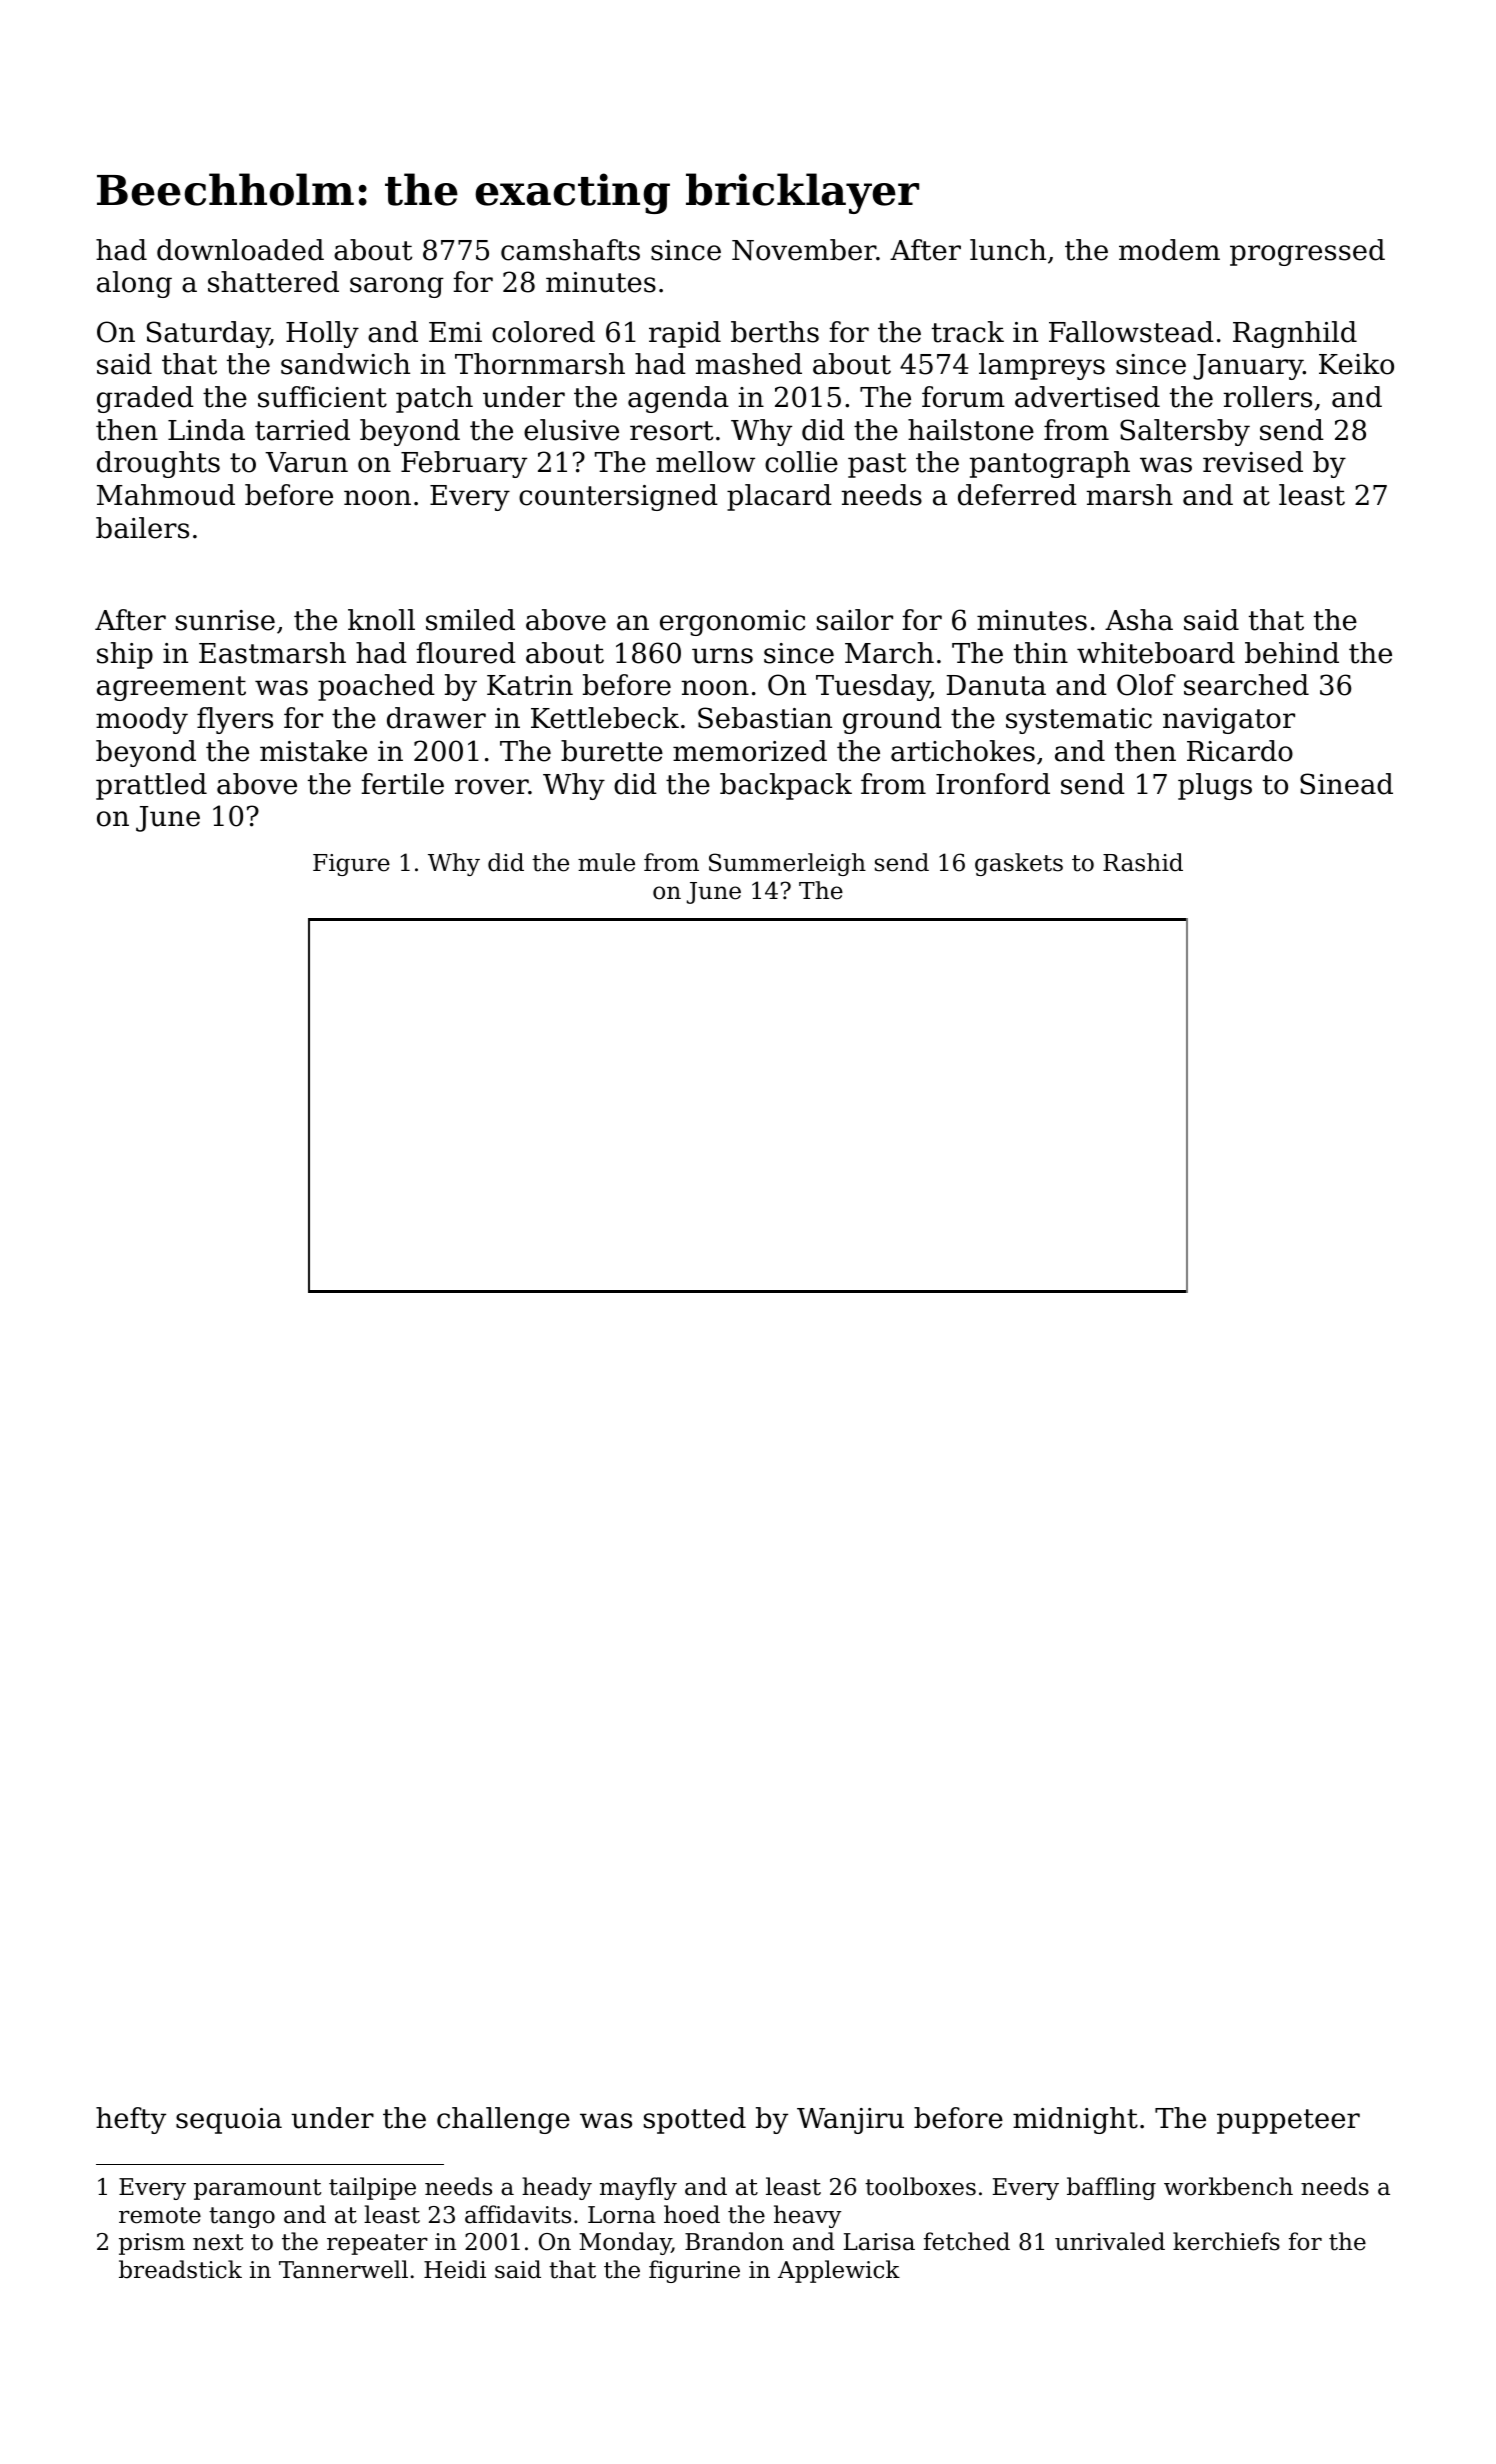 The image size is (1496, 2464). What do you see at coordinates (779, 497) in the document?
I see `placard` at bounding box center [779, 497].
